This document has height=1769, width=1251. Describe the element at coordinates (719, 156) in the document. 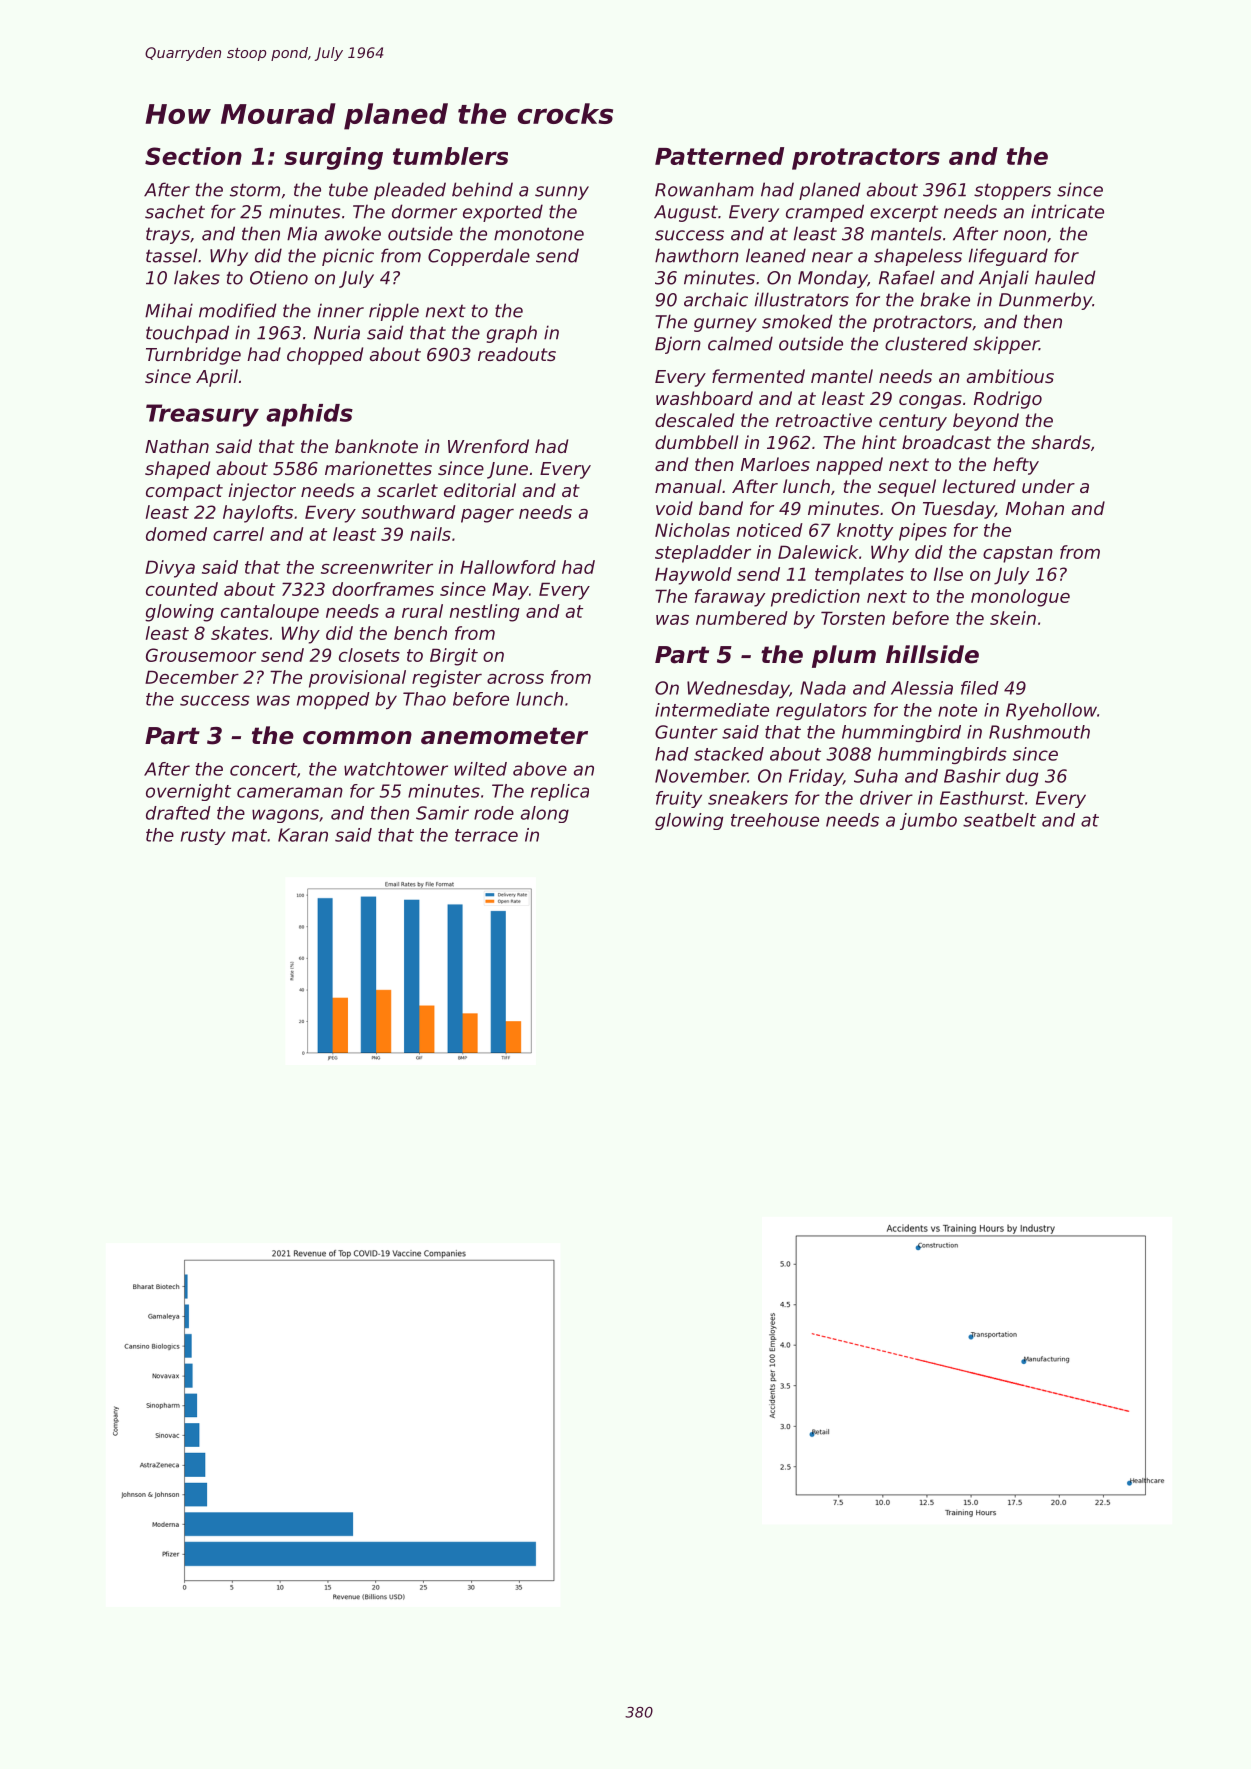

I see `Patterned` at that location.
